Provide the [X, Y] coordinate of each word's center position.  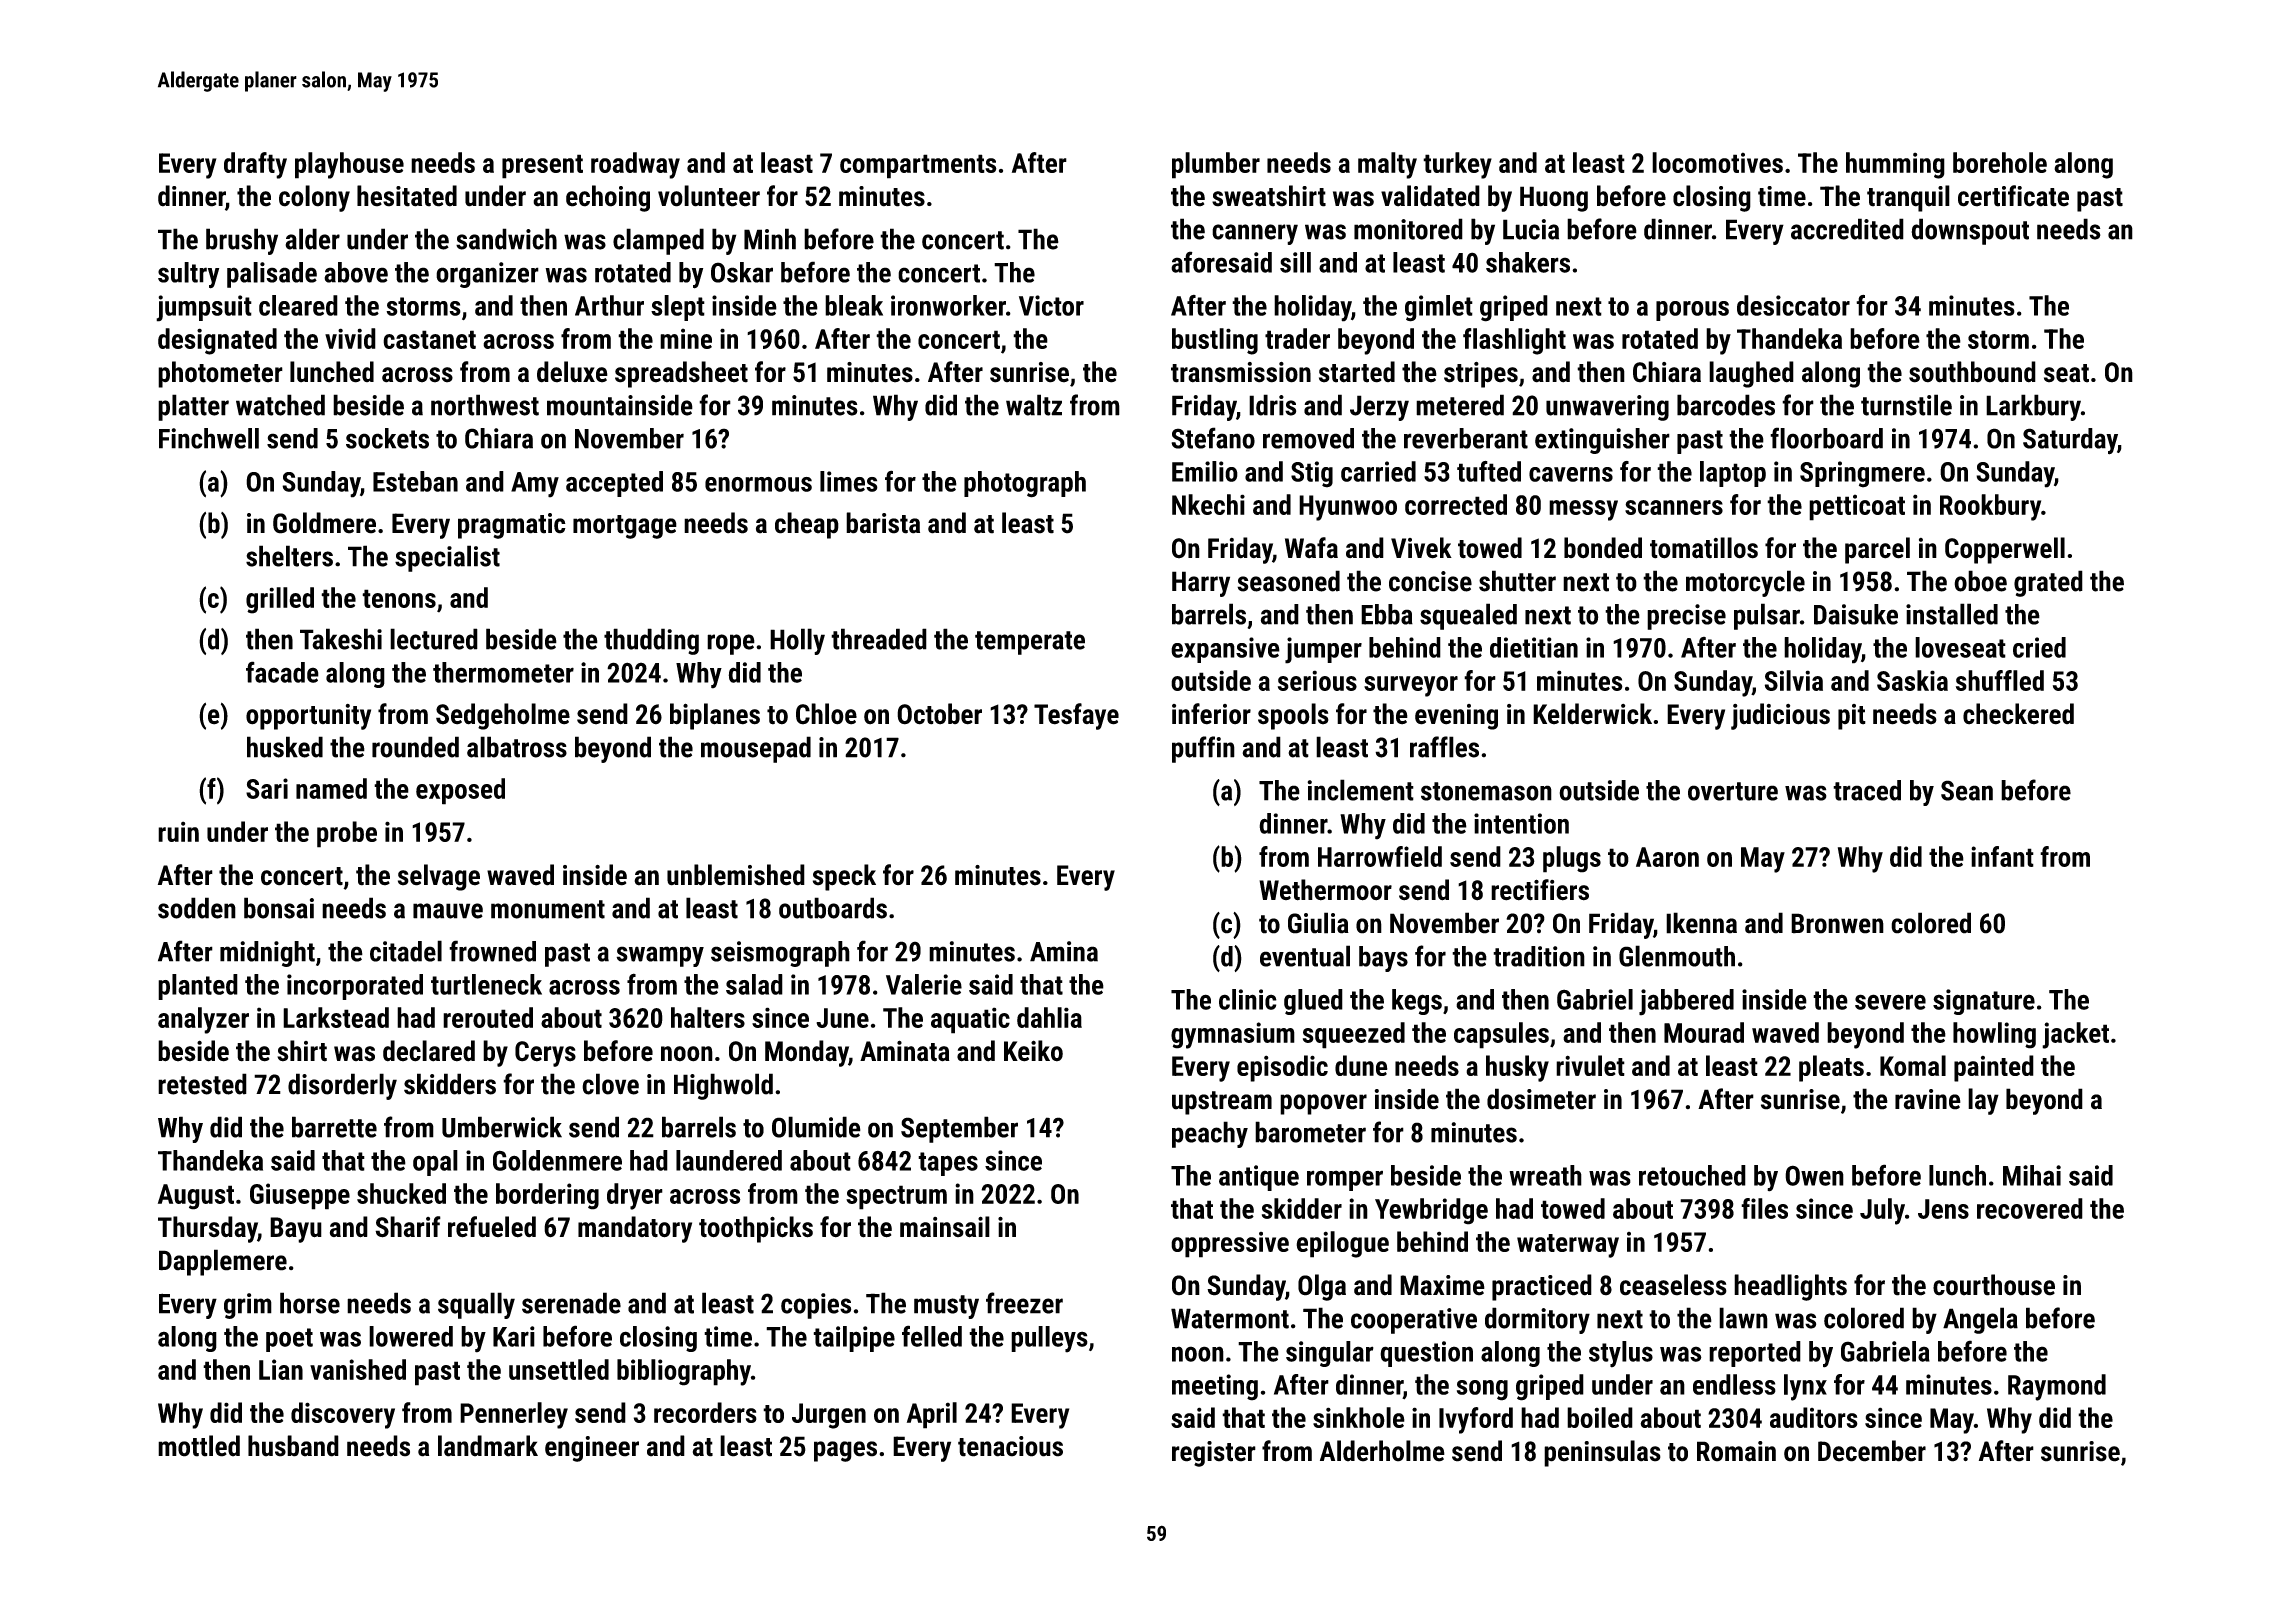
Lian [281, 1369]
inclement [1360, 790]
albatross [517, 747]
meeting [1215, 1387]
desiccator [1793, 305]
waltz [1034, 405]
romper [1345, 1180]
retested [202, 1084]
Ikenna [1701, 923]
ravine [1928, 1099]
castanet [429, 339]
